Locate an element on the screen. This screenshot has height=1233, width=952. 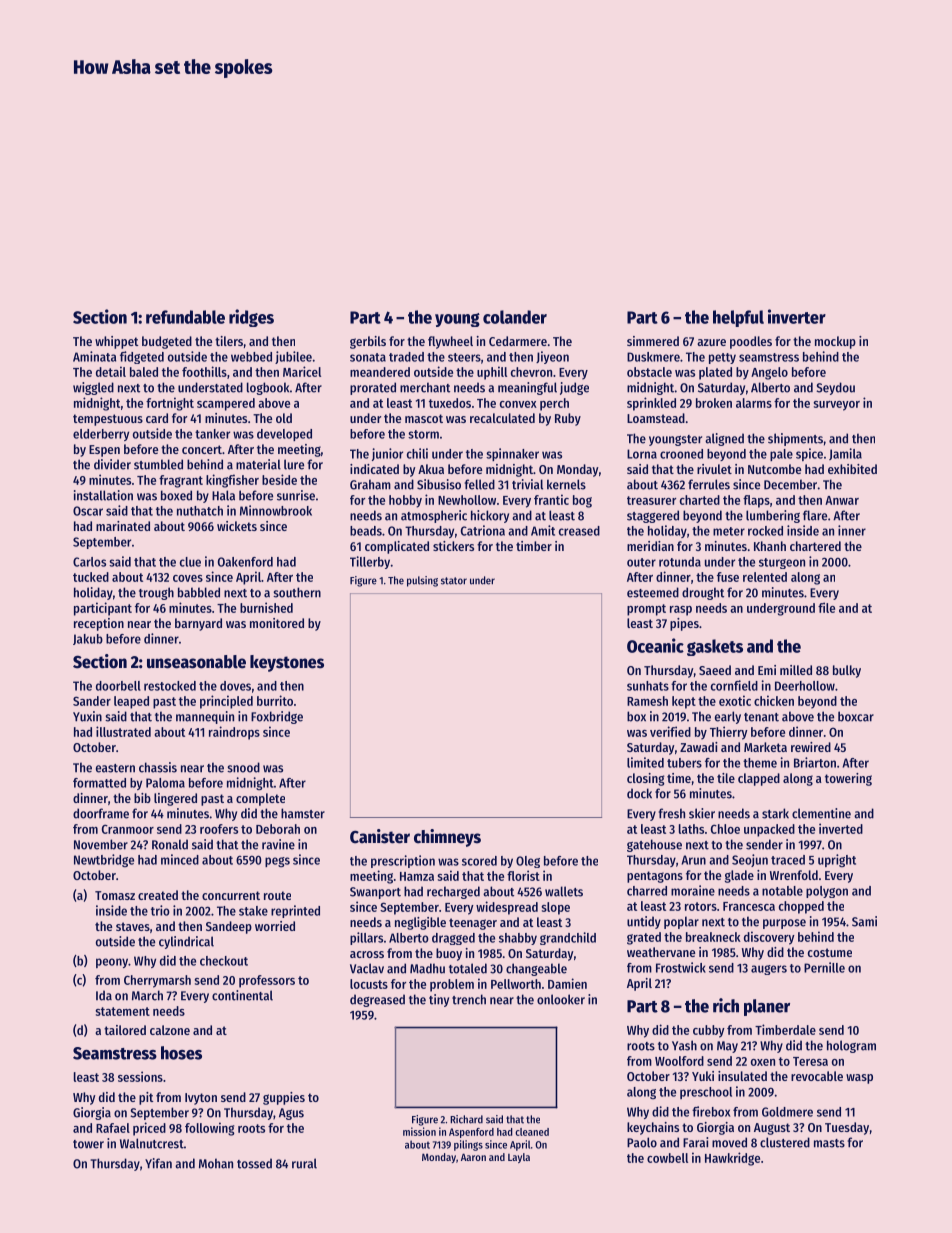
mockup is located at coordinates (835, 342).
